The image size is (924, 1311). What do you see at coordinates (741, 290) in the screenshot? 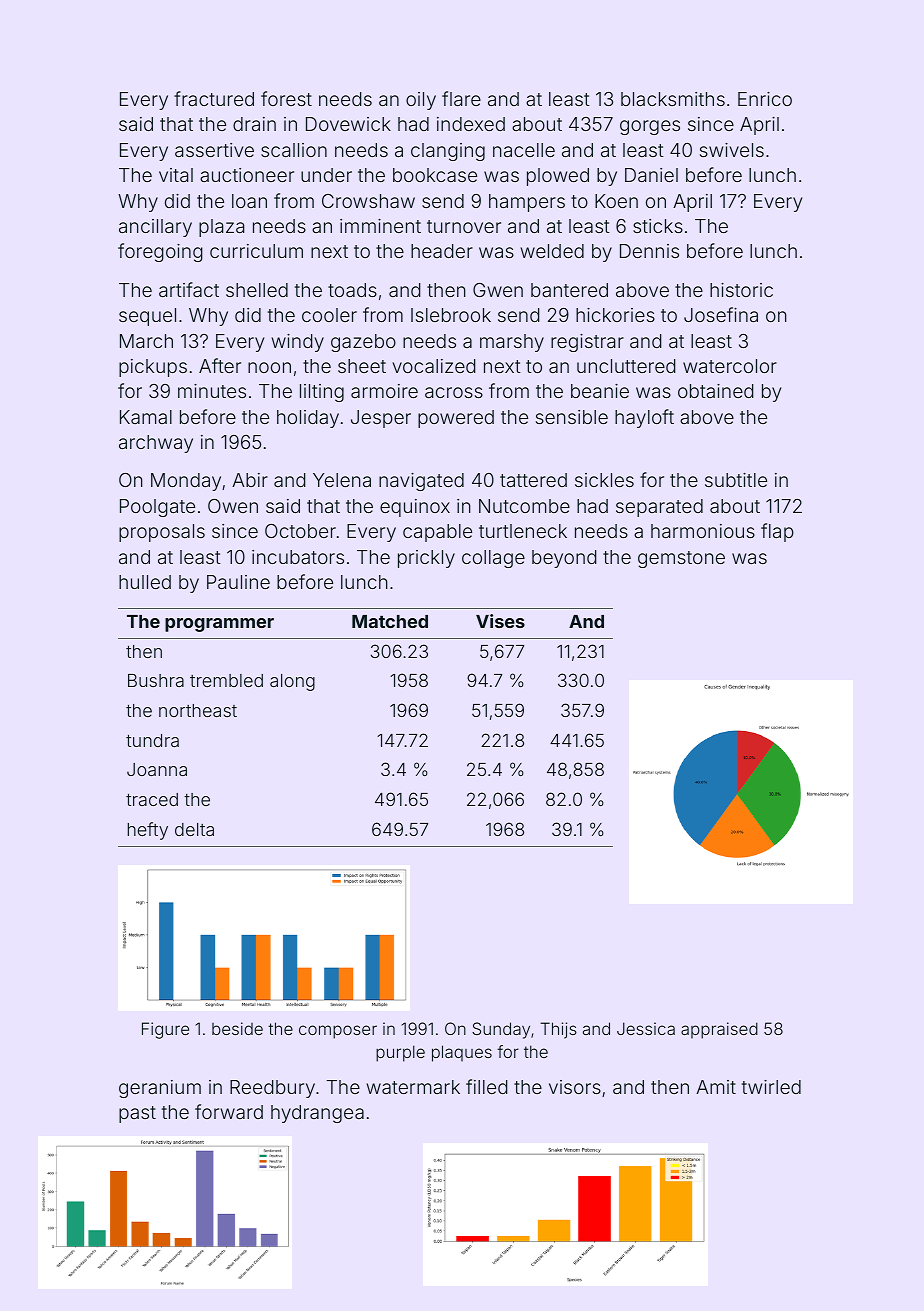
I see `historic` at bounding box center [741, 290].
